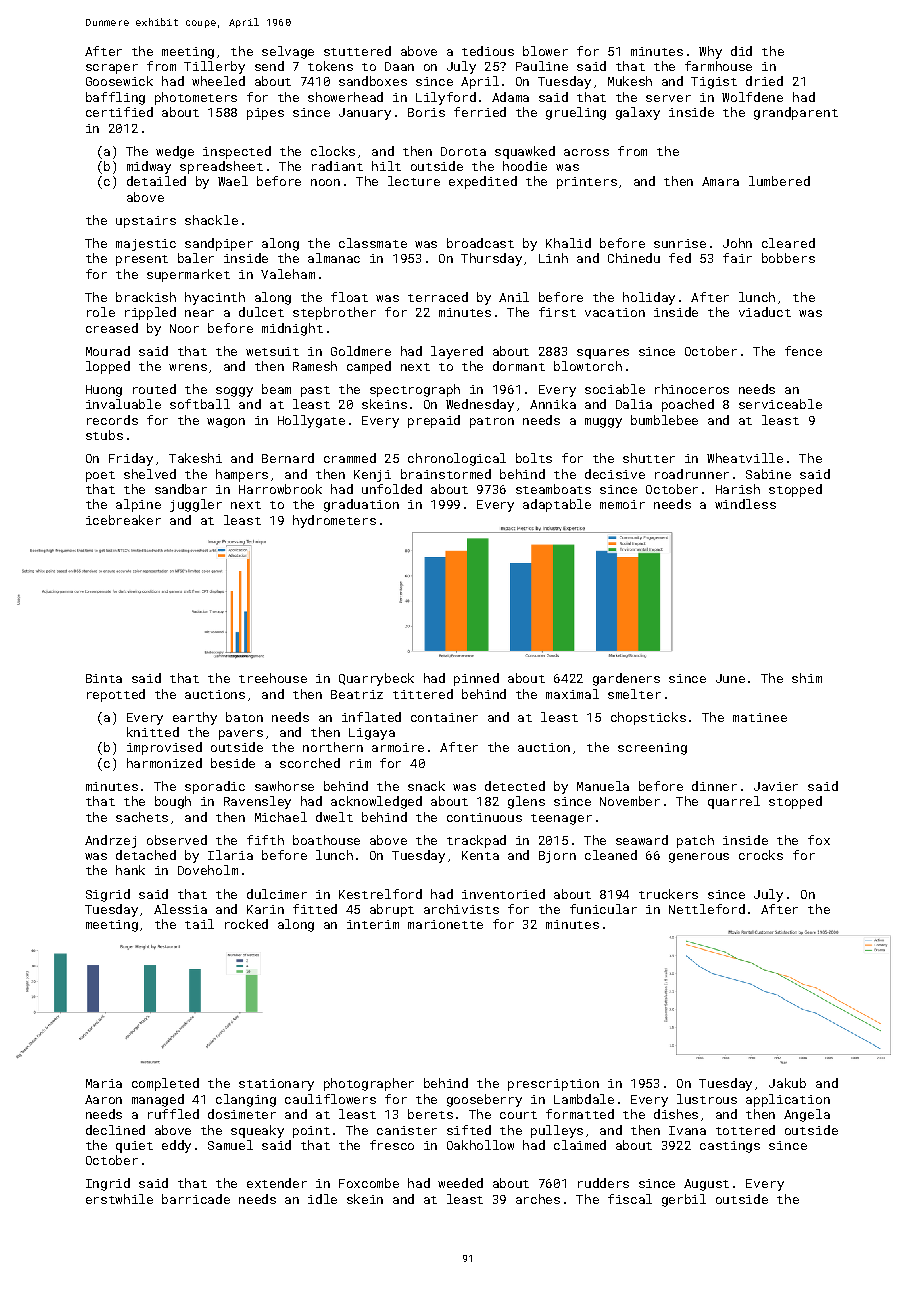 This document has width=924, height=1308. I want to click on Why, so click(710, 52).
